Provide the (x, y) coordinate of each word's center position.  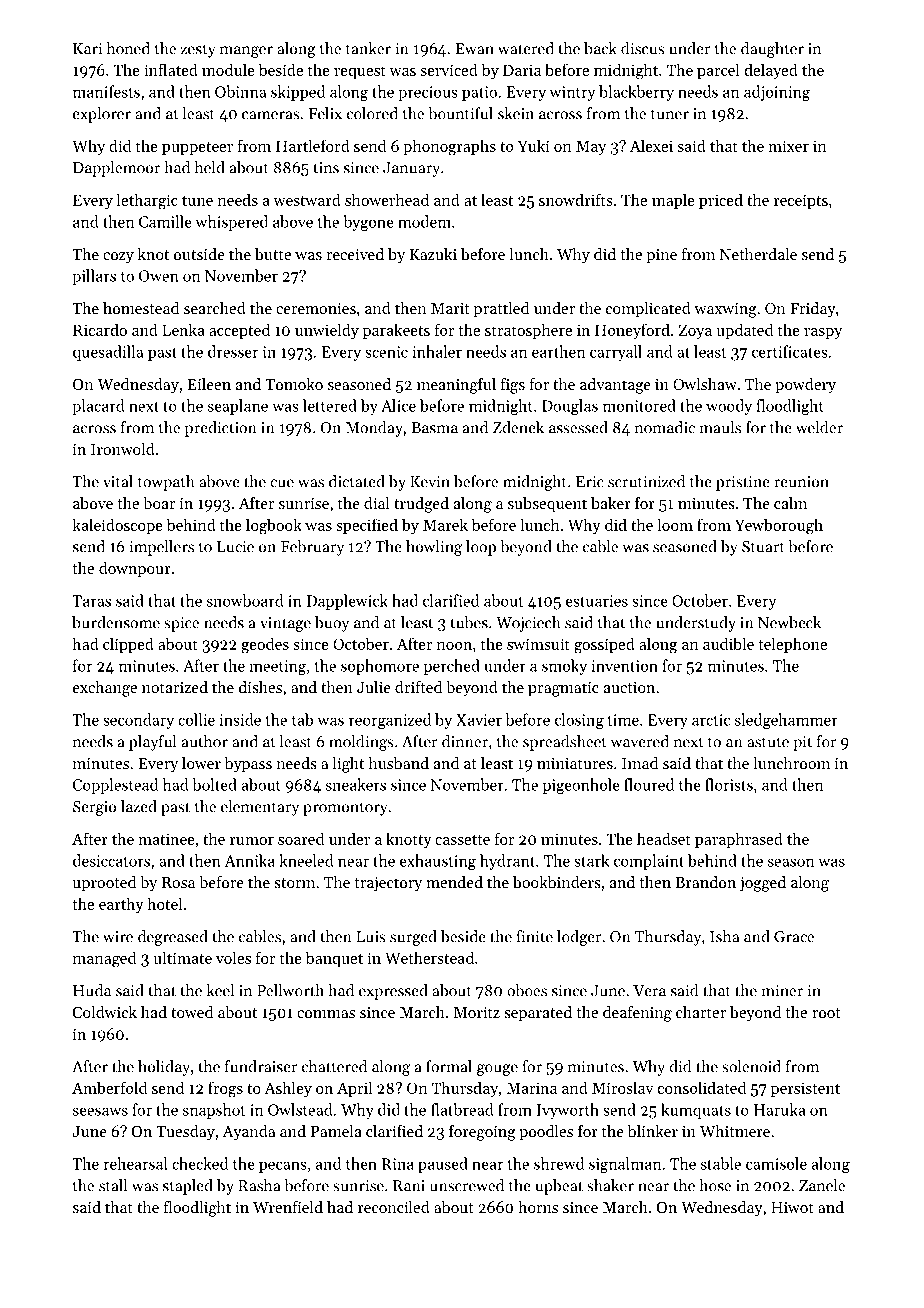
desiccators (111, 860)
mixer (788, 146)
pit (802, 743)
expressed (393, 992)
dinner (465, 741)
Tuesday (185, 1133)
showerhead (387, 199)
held (210, 167)
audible (728, 643)
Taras (91, 601)
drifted (418, 687)
